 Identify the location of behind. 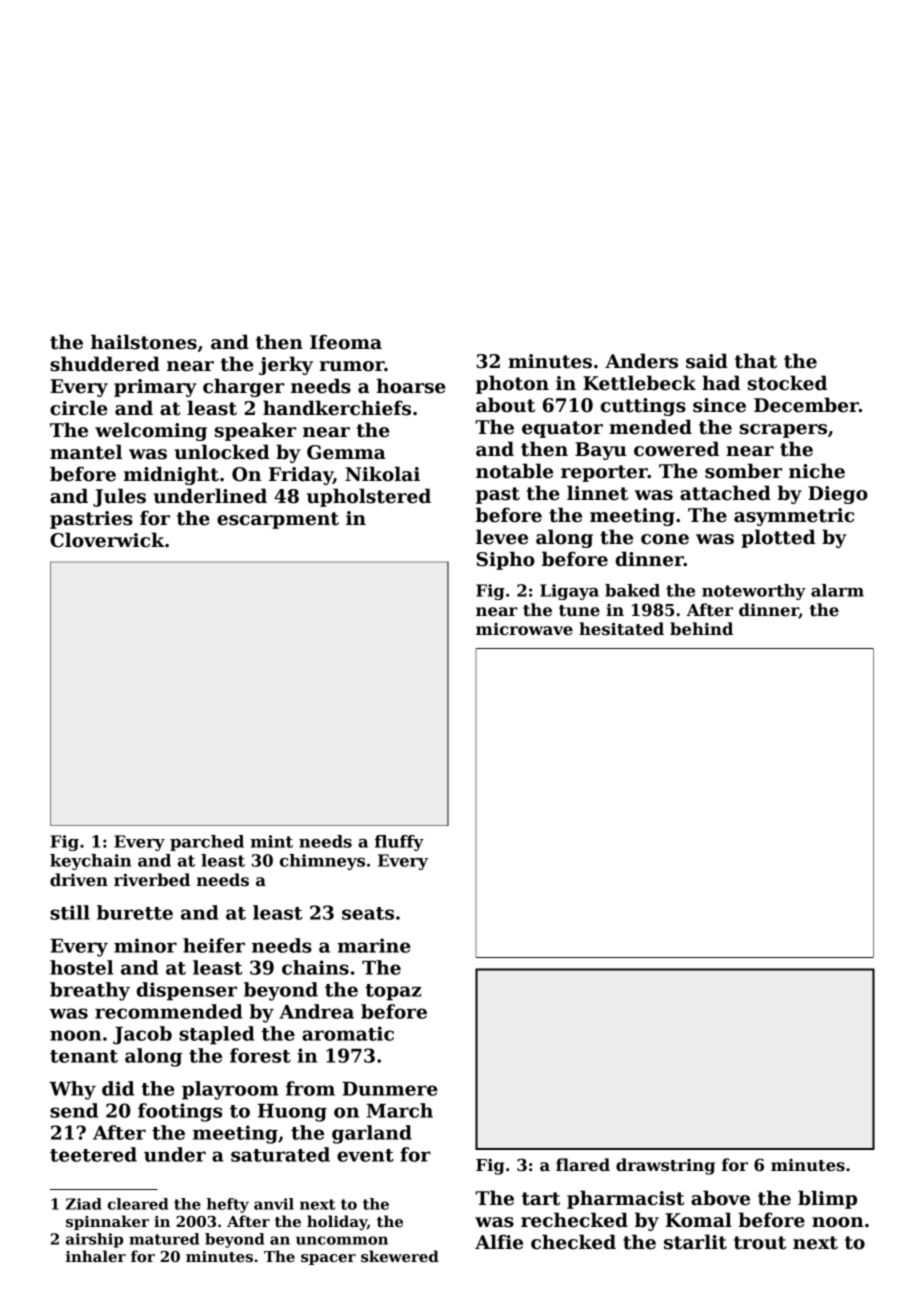
(701, 629).
